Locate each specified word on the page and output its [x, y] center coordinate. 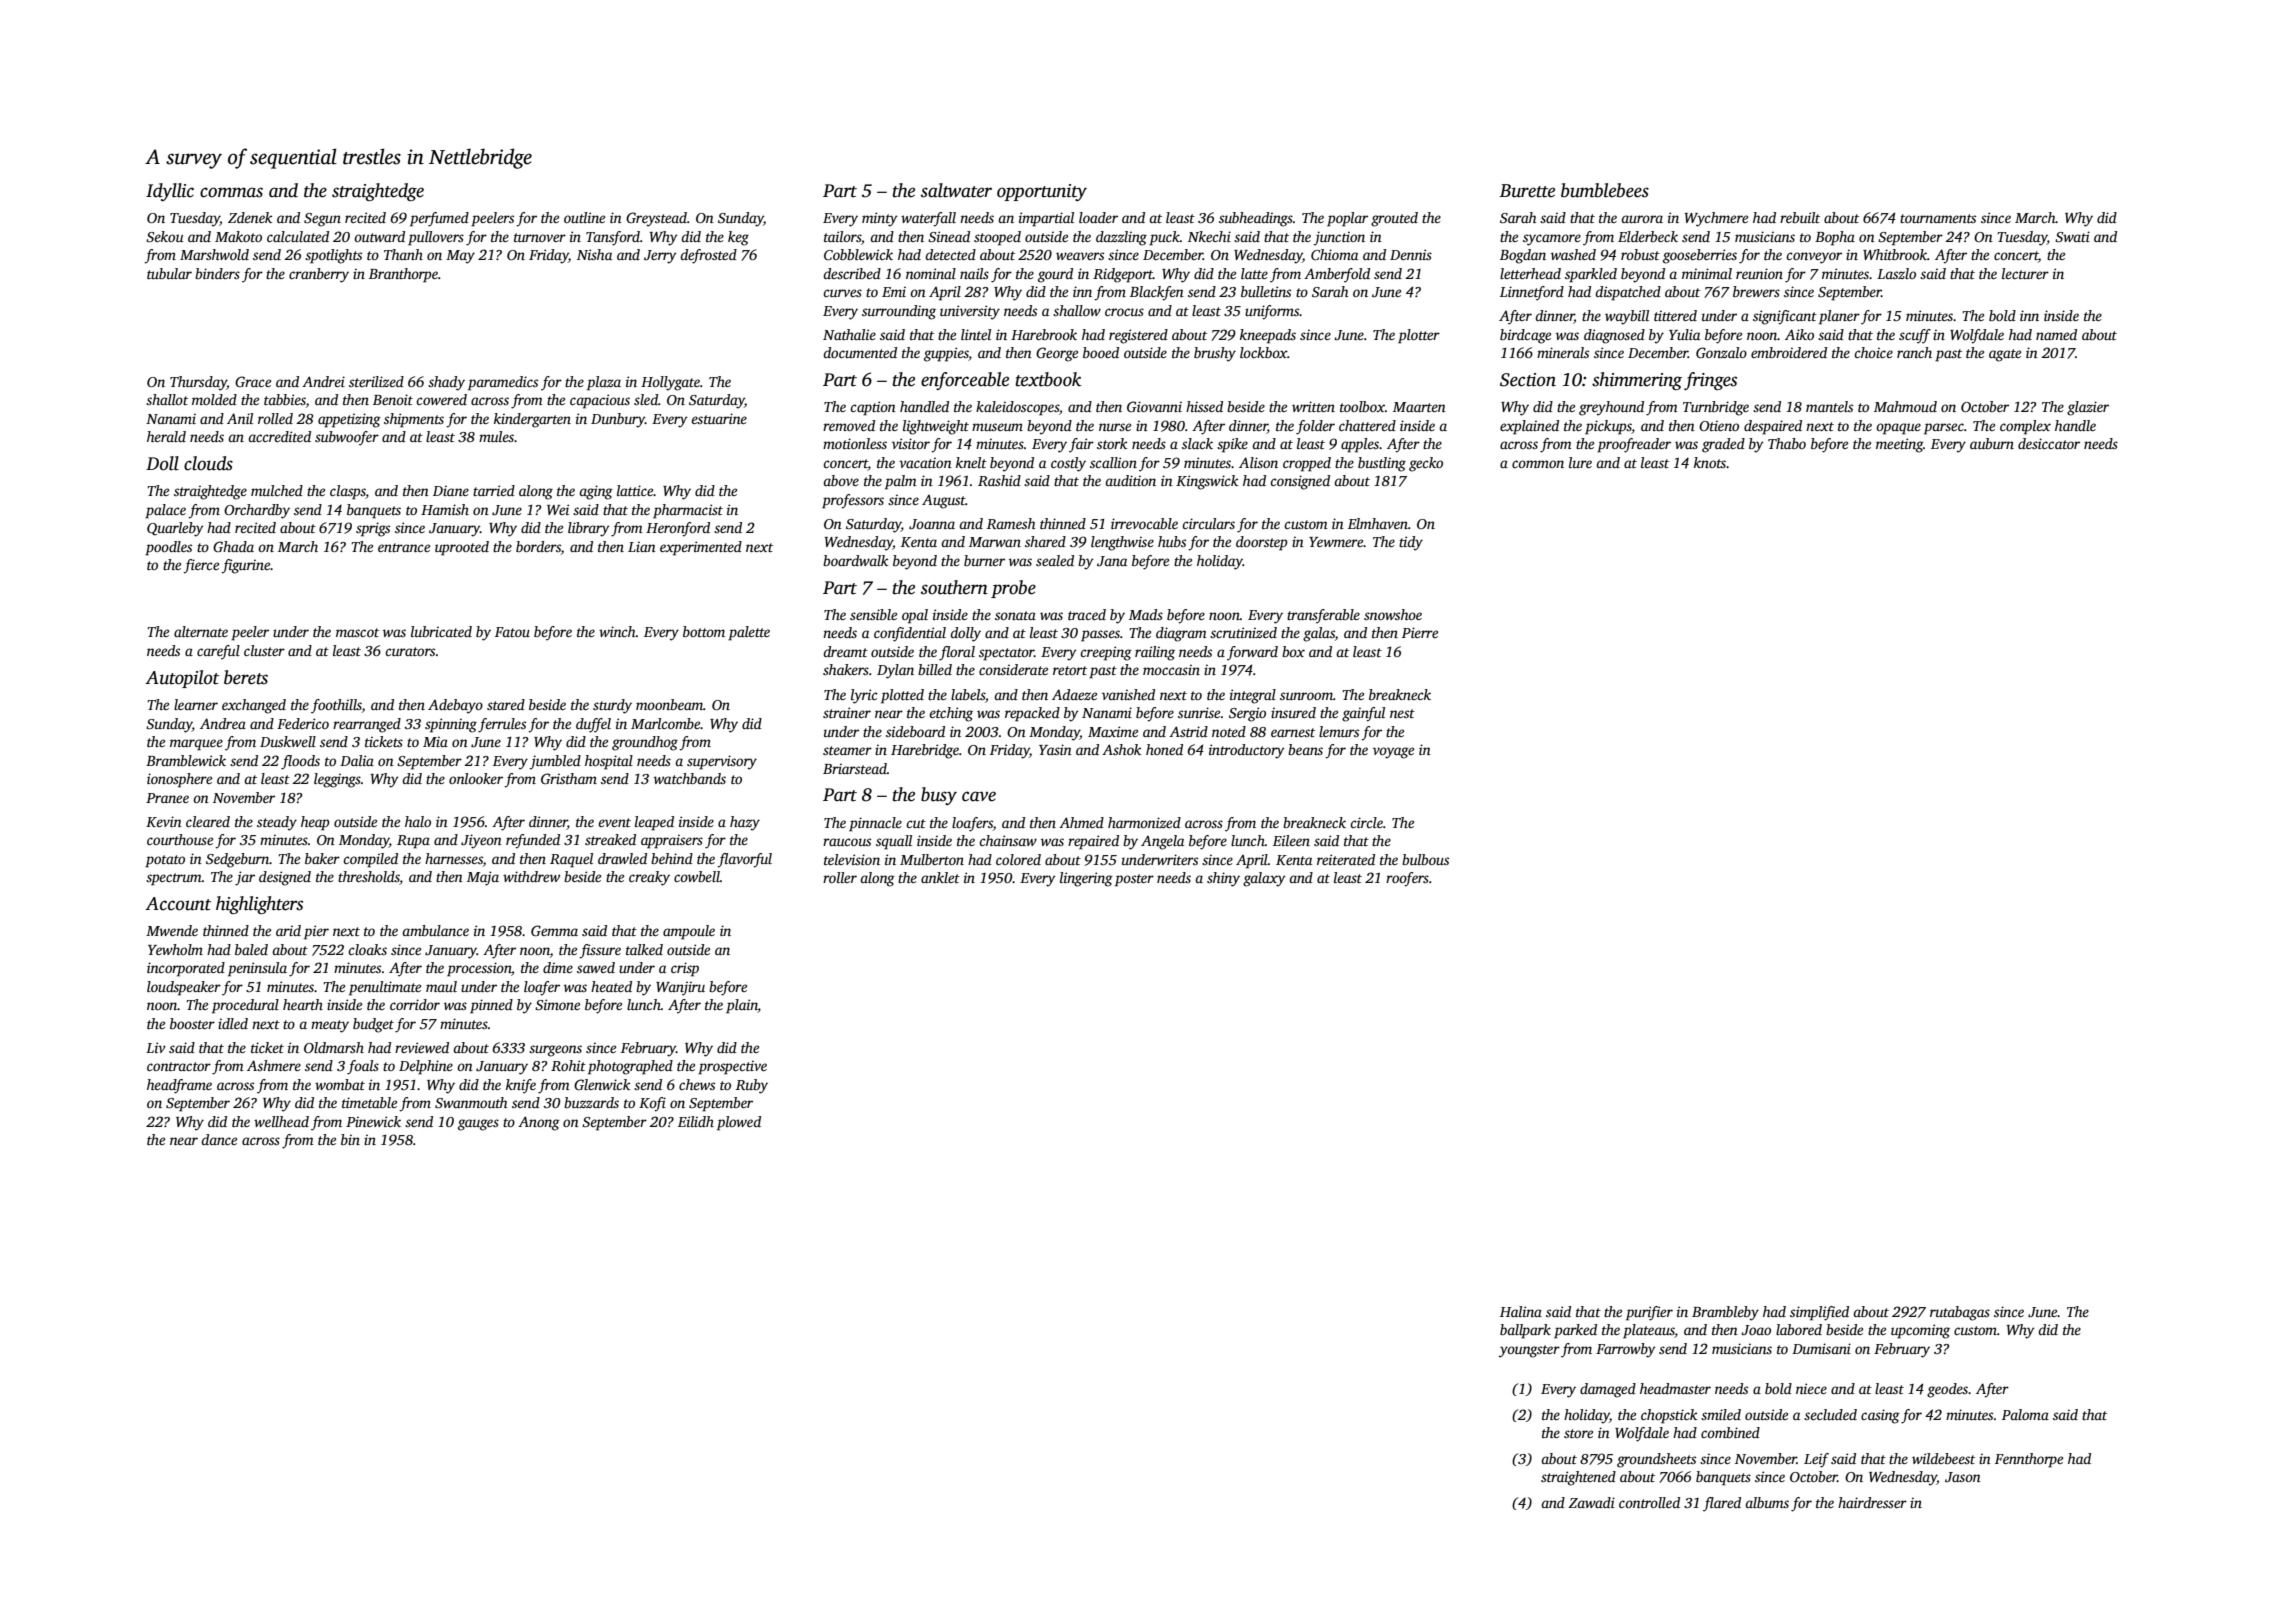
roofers [1407, 879]
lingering [1086, 879]
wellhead [281, 1121]
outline [584, 217]
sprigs [373, 529]
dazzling [1121, 238]
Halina [1521, 1311]
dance [219, 1139]
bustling [1382, 464]
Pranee [167, 798]
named [2056, 334]
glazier [2088, 408]
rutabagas [1960, 1313]
